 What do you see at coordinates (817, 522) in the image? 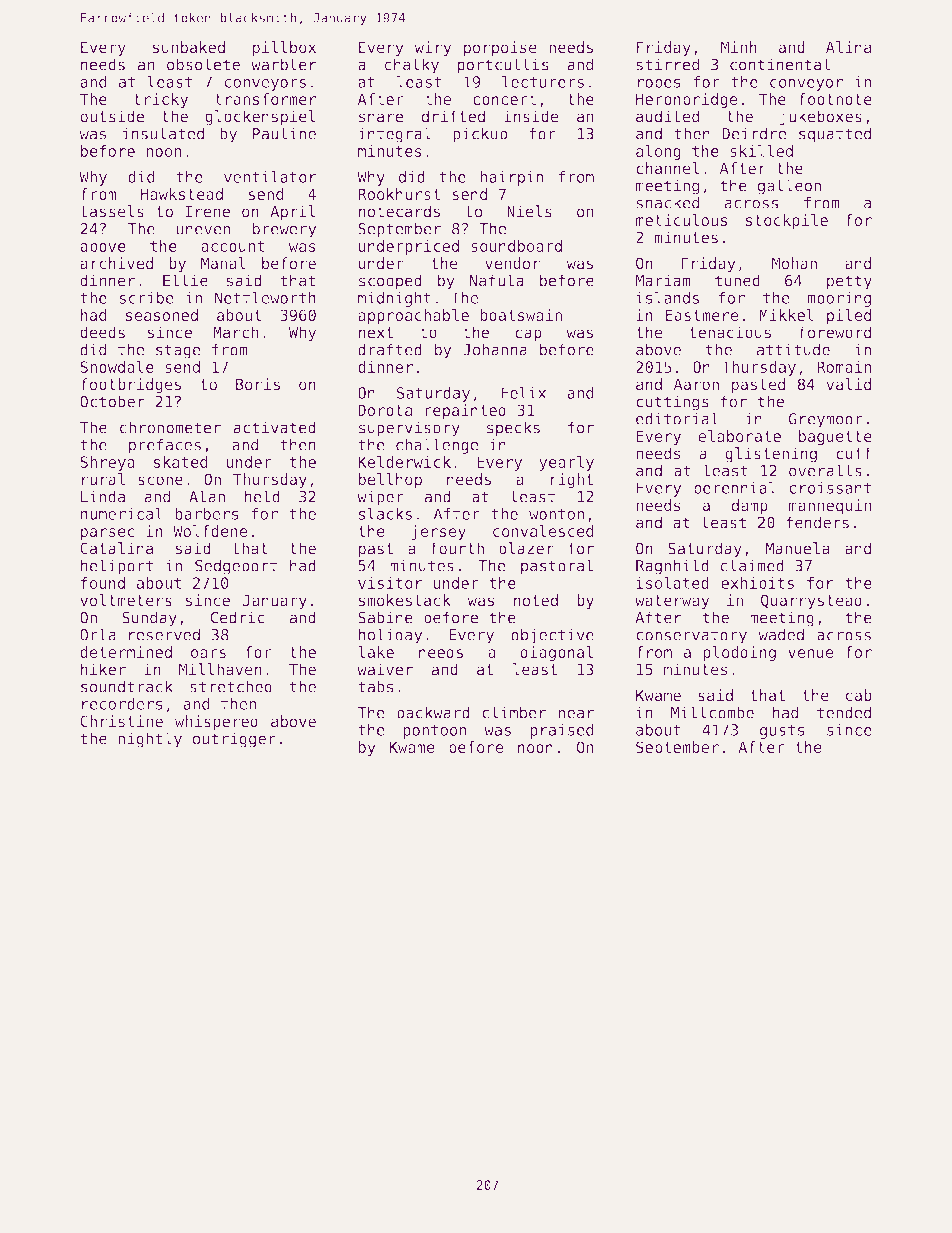
I see `fenders` at bounding box center [817, 522].
